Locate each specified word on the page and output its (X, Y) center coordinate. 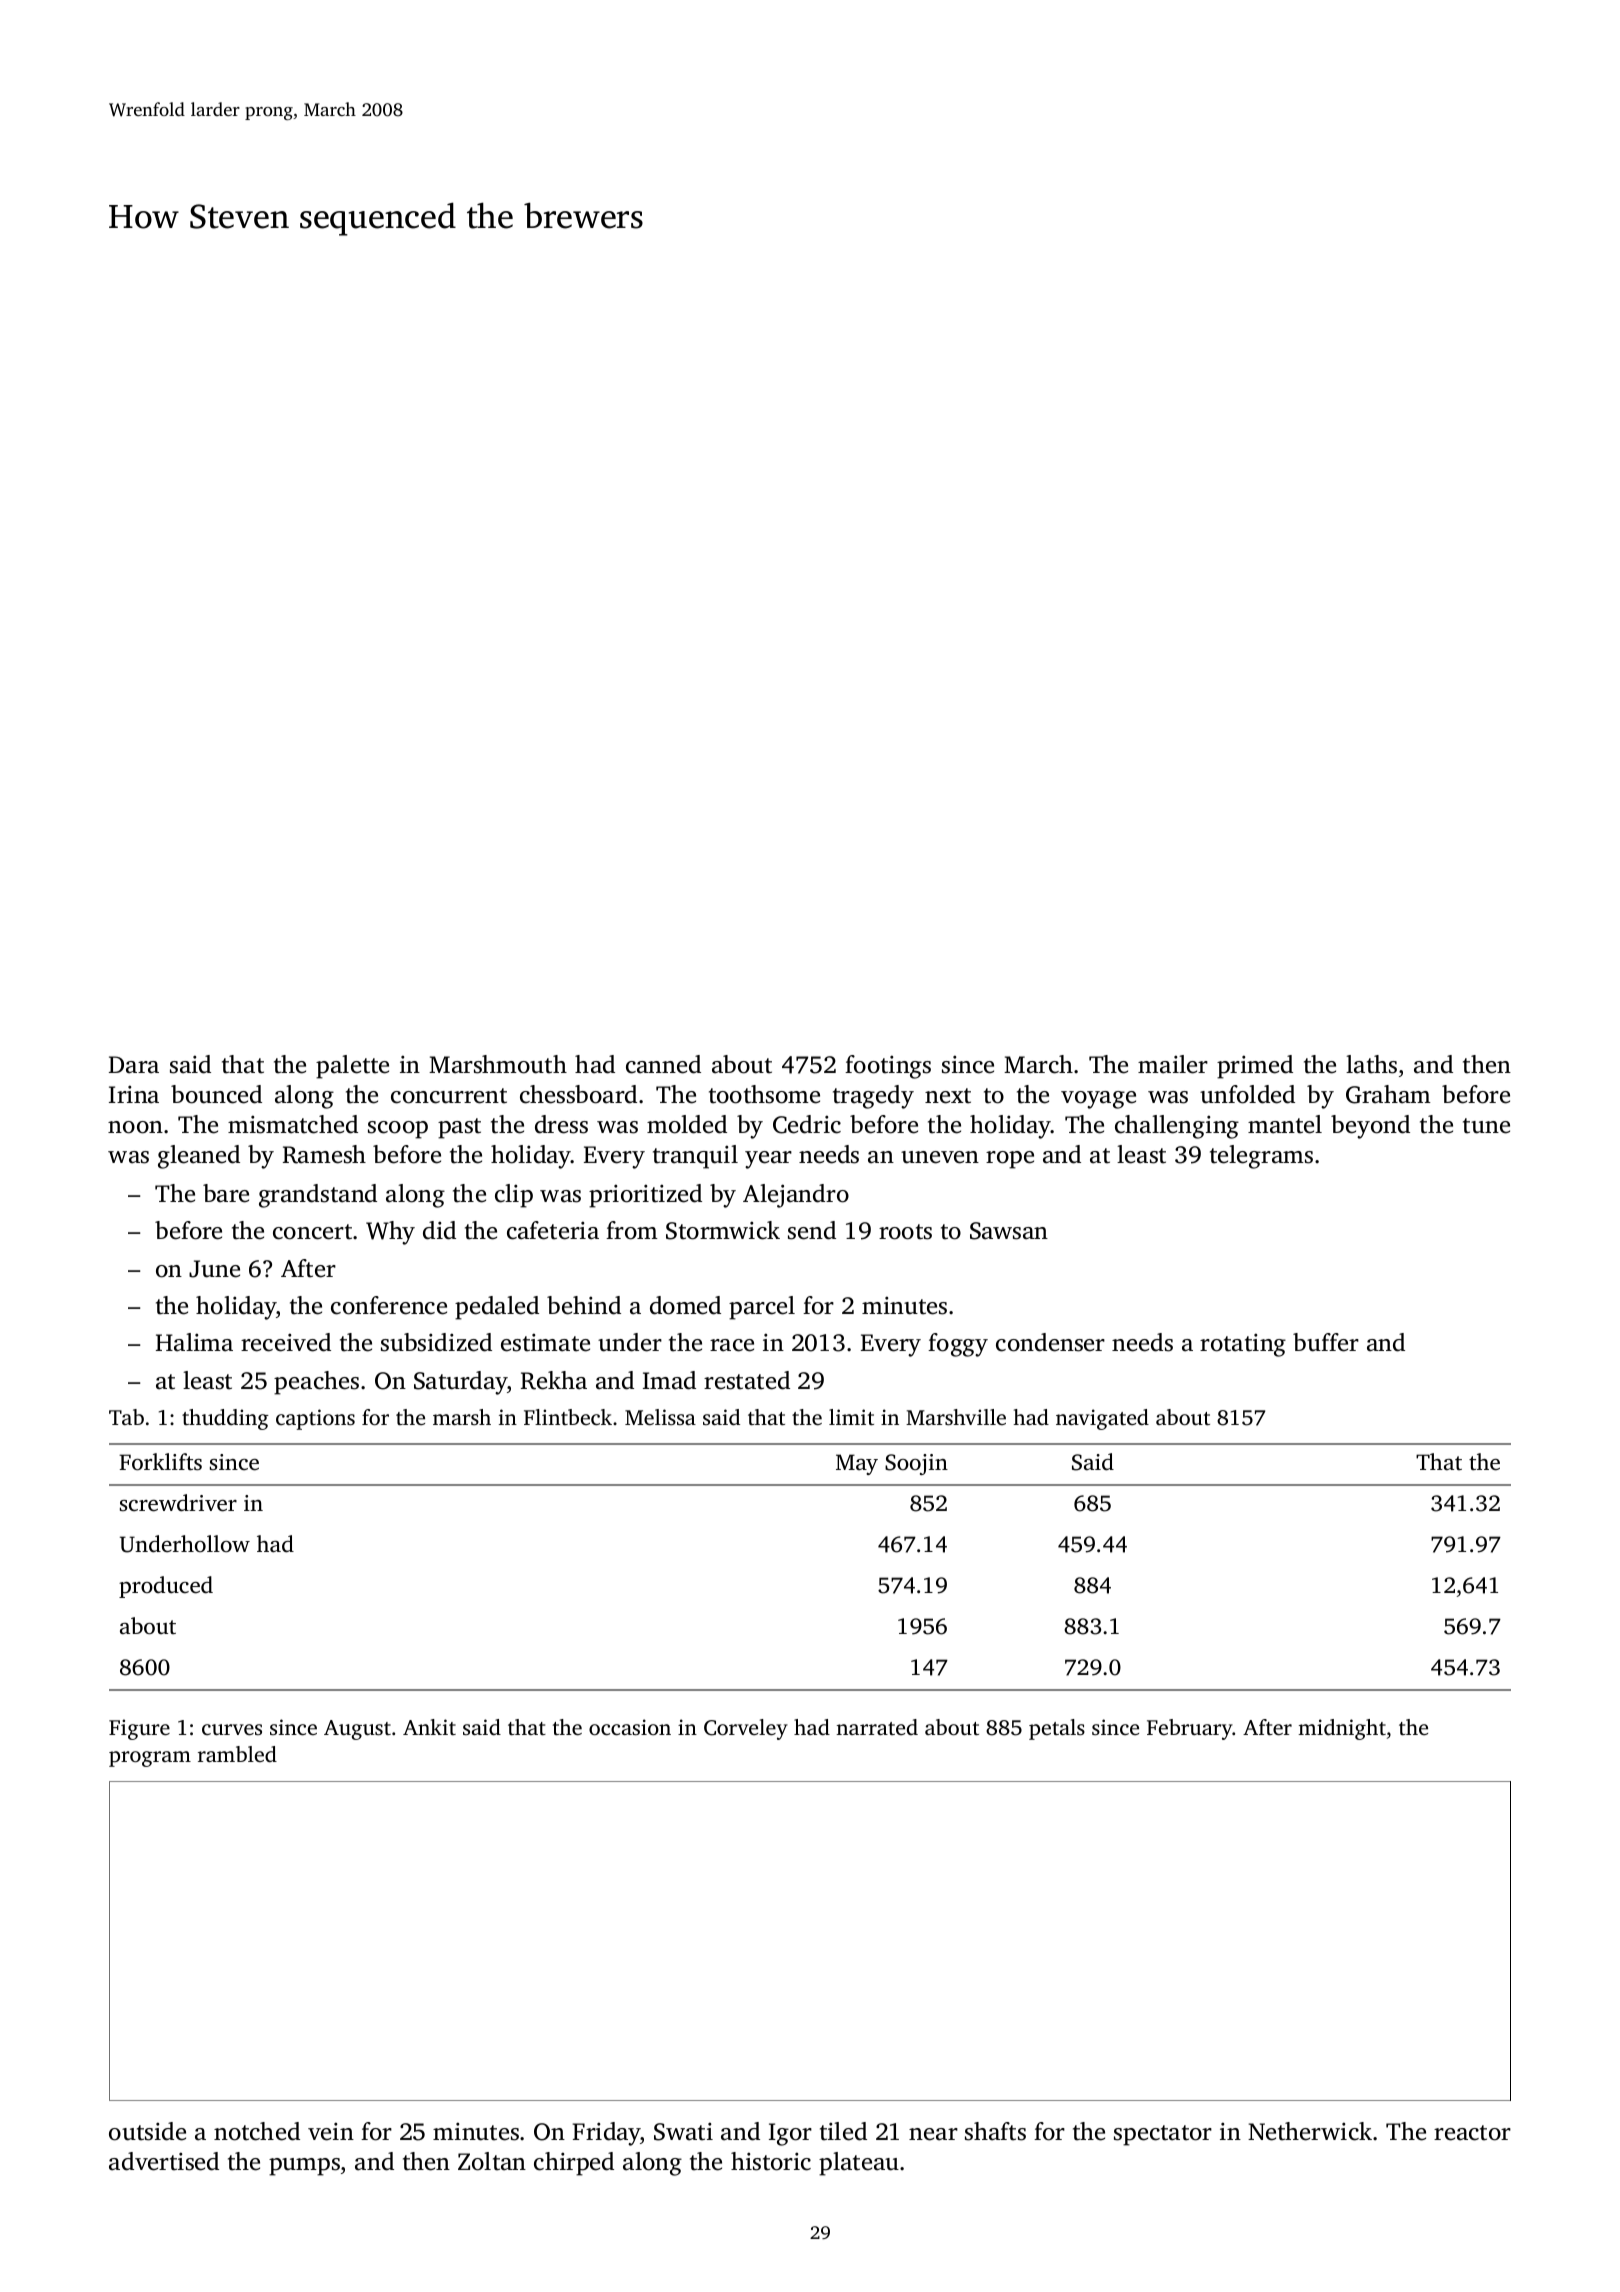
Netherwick (1310, 2131)
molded (687, 1124)
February (1190, 1729)
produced (166, 1587)
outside (147, 2131)
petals (1057, 1729)
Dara (134, 1065)
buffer (1326, 1342)
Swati (683, 2131)
